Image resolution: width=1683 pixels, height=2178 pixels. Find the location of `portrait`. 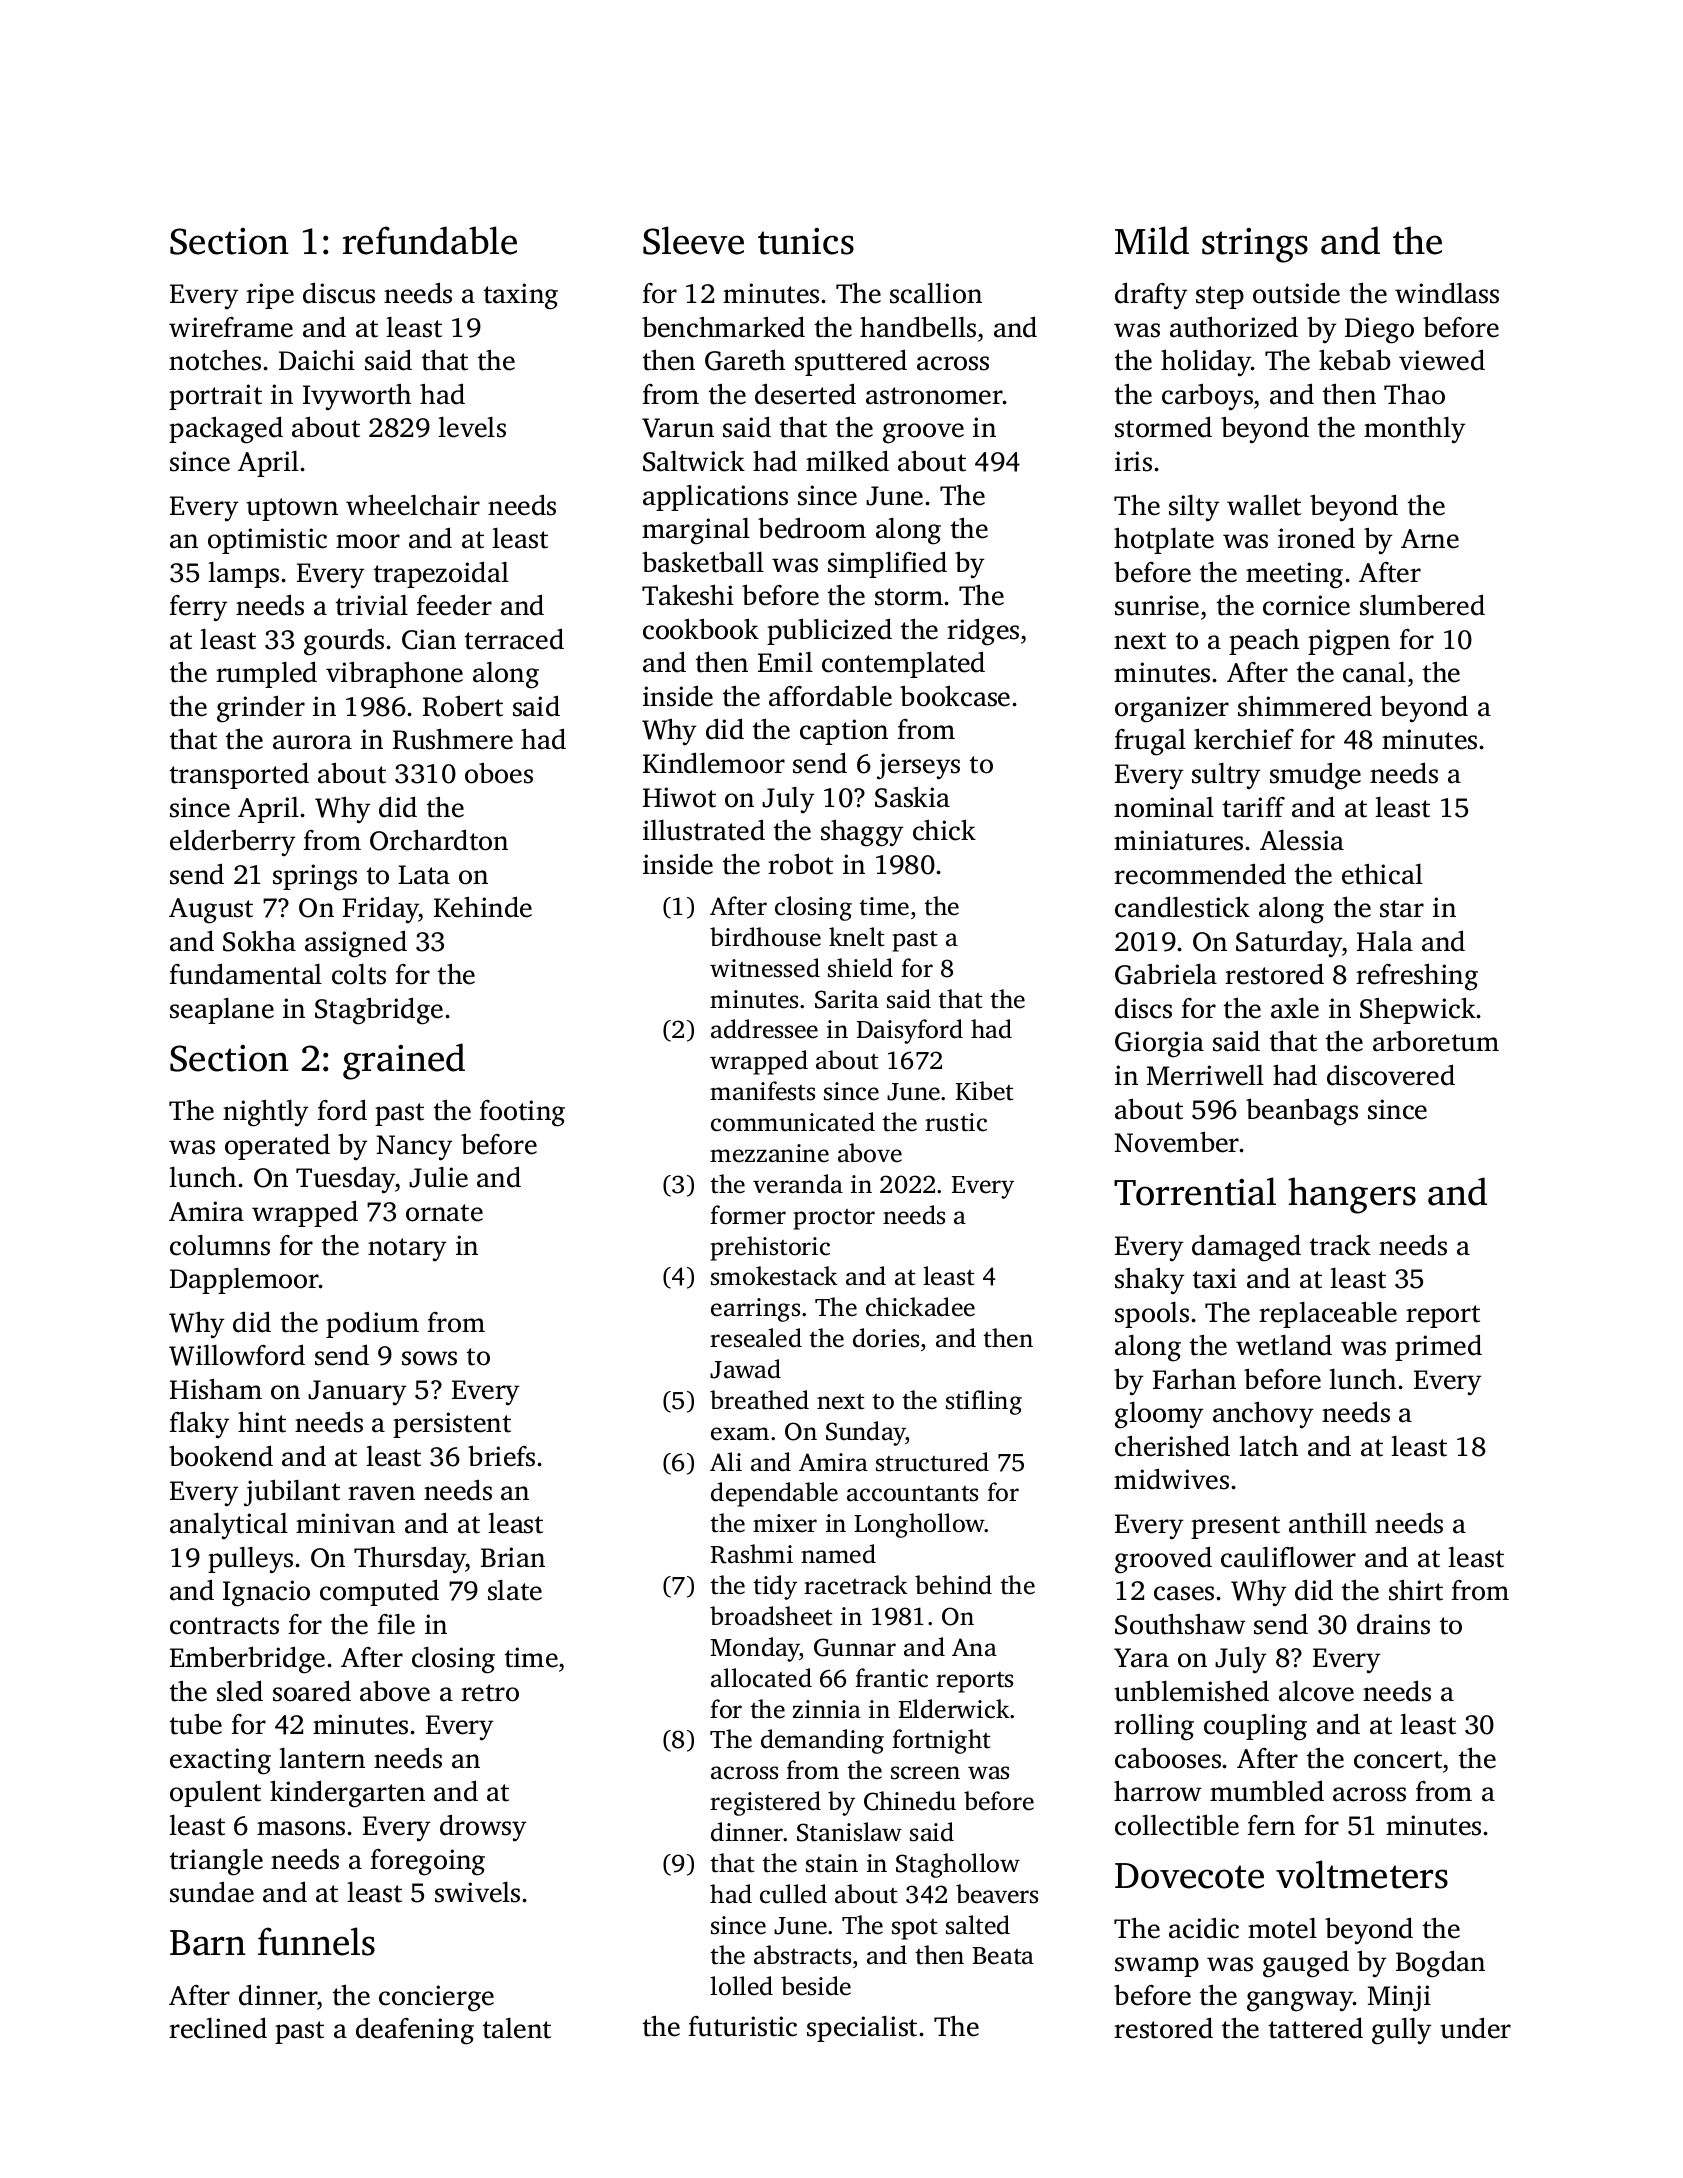

portrait is located at coordinates (215, 397).
